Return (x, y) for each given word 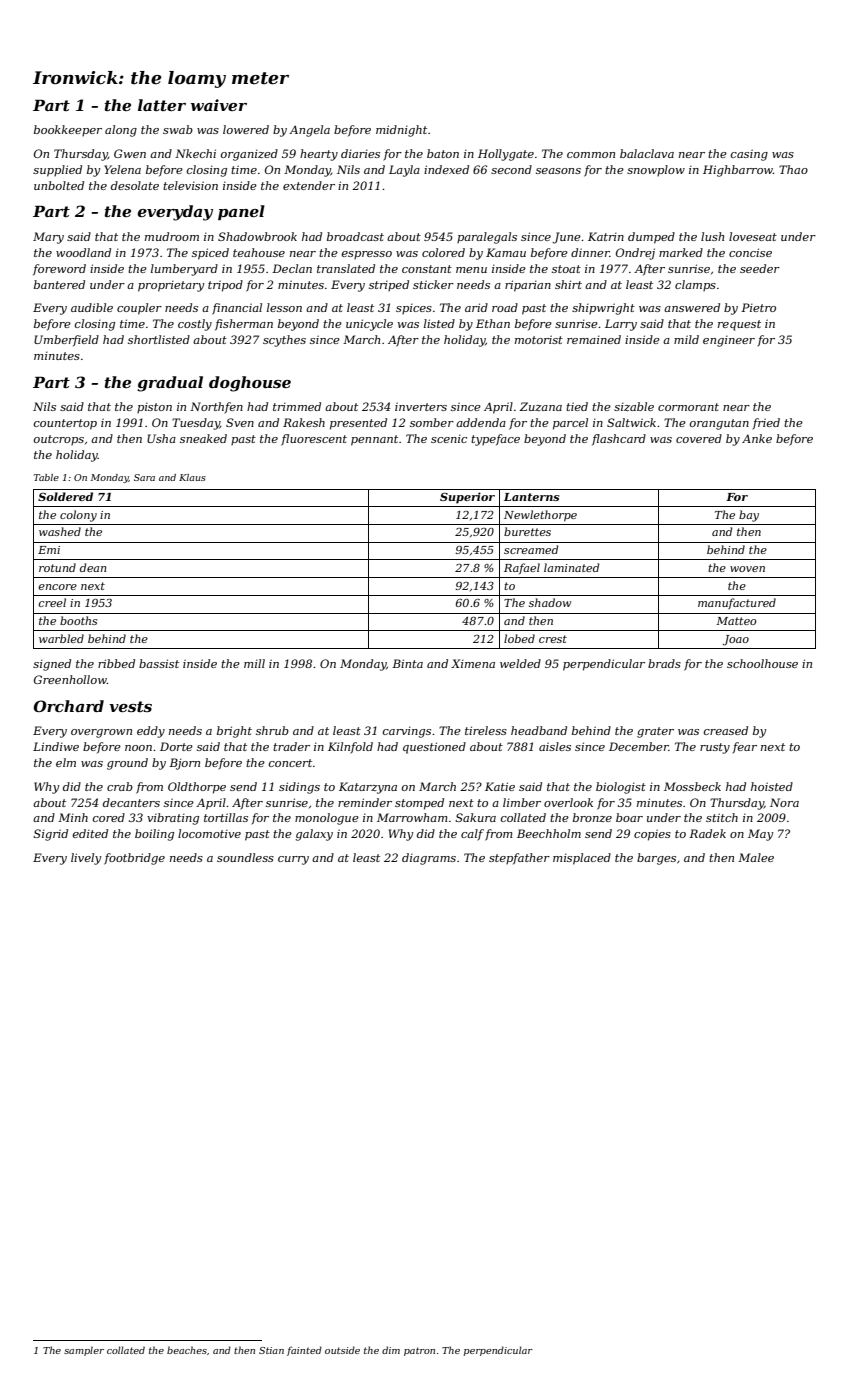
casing (749, 155)
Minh (73, 817)
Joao (736, 640)
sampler (84, 1351)
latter (162, 105)
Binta (407, 663)
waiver (219, 105)
